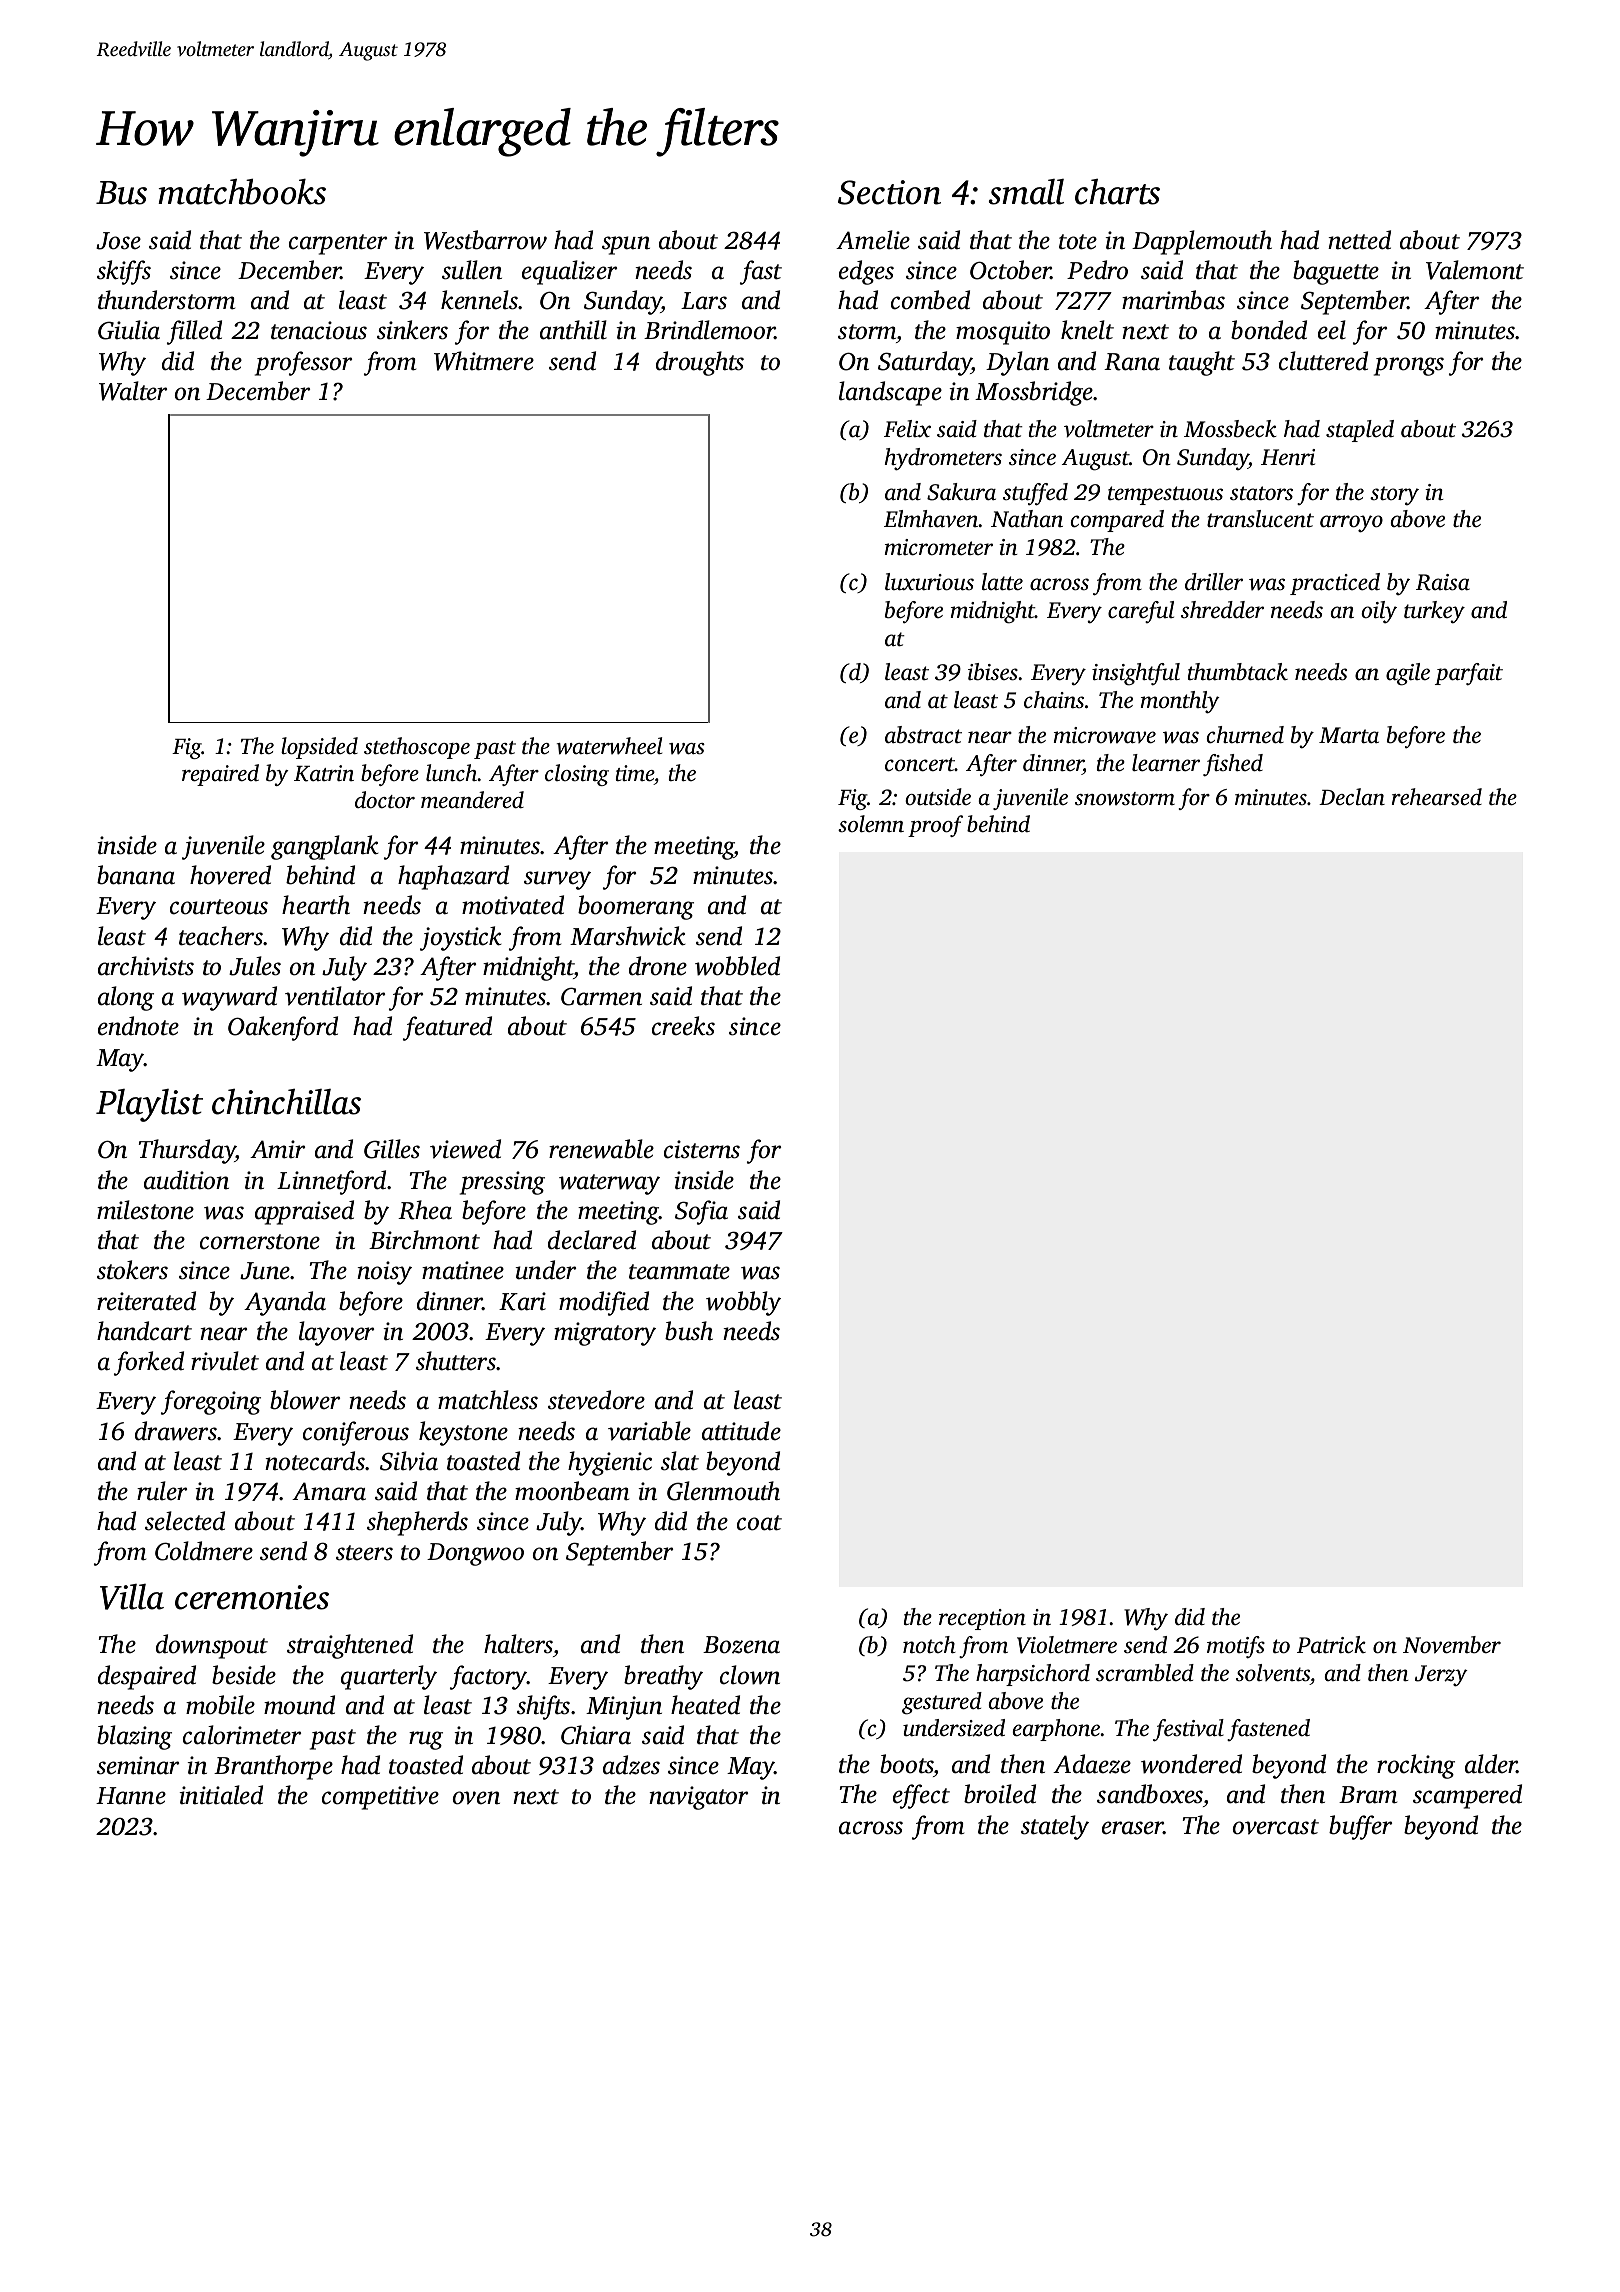 The width and height of the image is (1620, 2292). I want to click on waterwheel, so click(609, 746).
